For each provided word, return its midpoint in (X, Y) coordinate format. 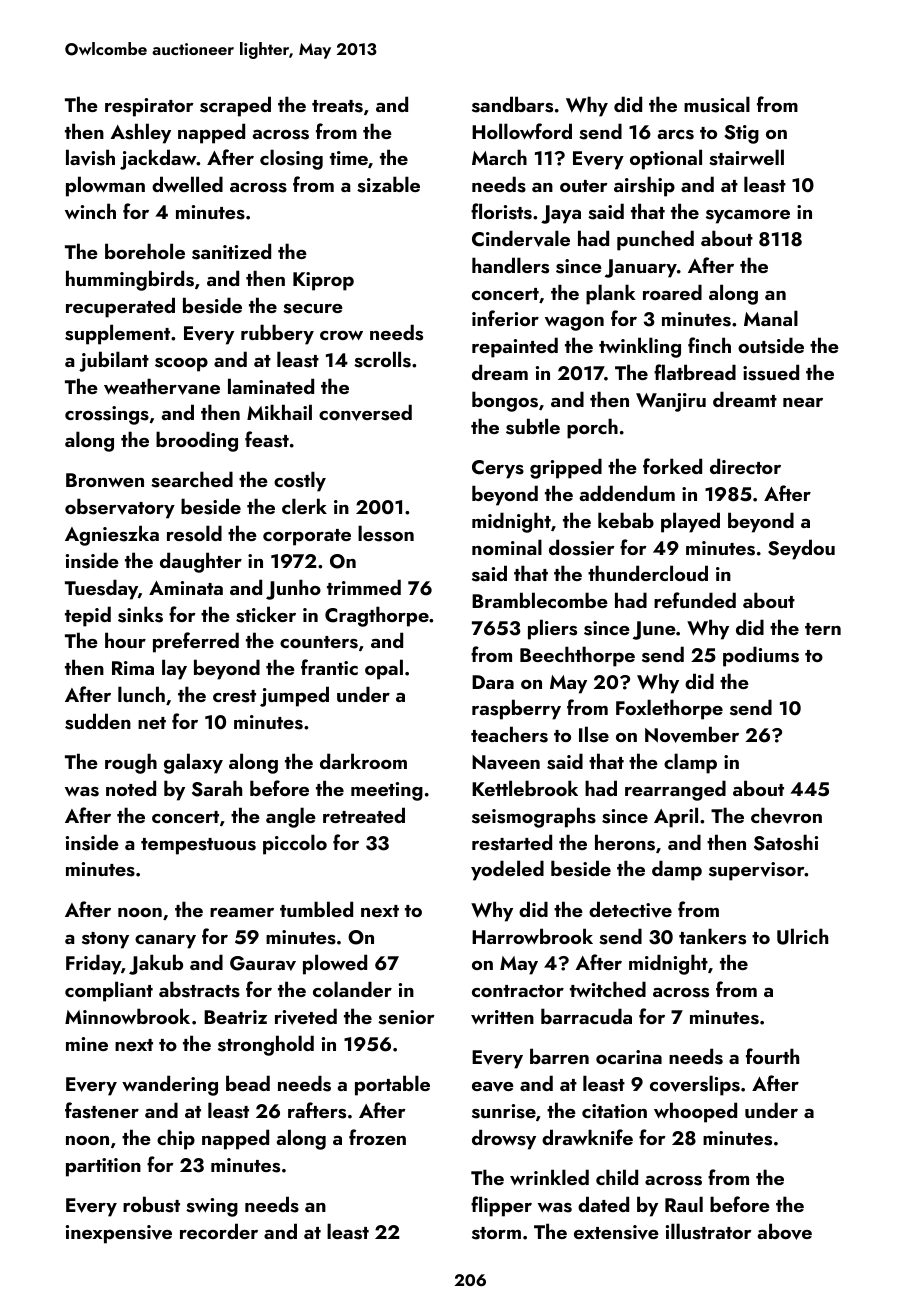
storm (496, 1233)
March (499, 157)
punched (655, 240)
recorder (219, 1231)
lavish (90, 157)
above (784, 1231)
